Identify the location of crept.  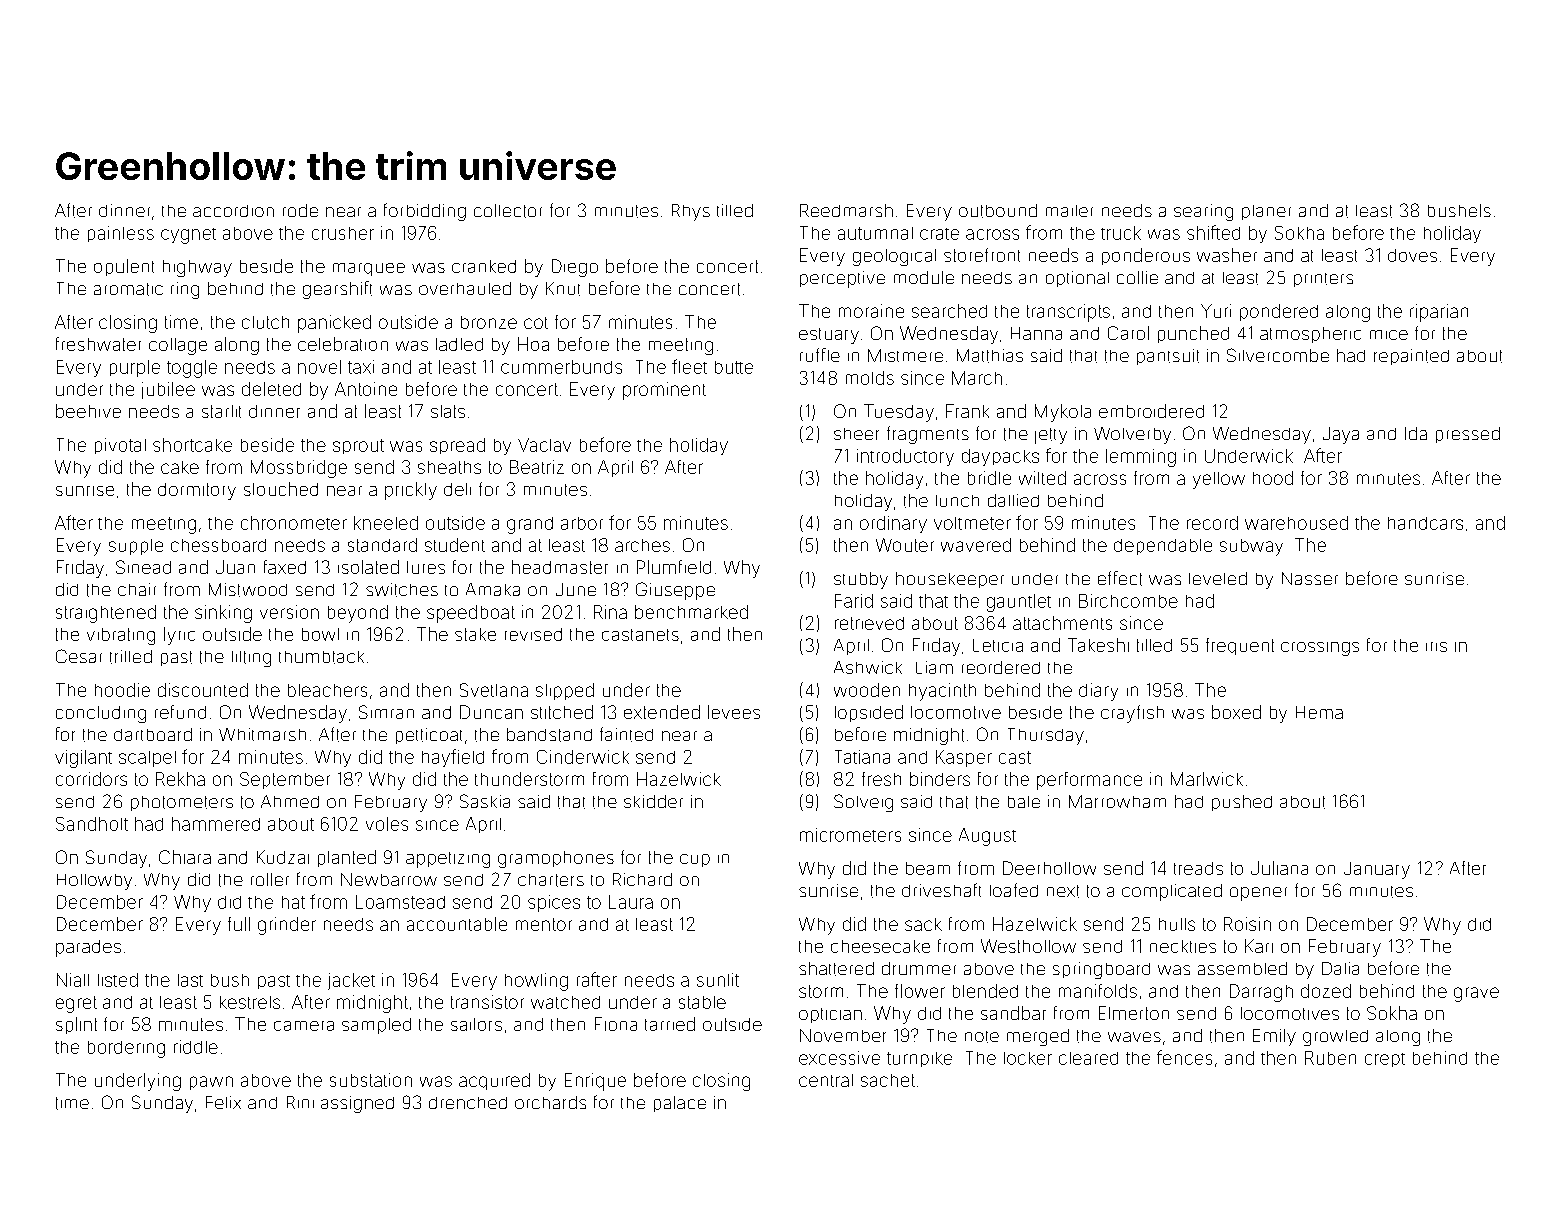
(1385, 1060).
